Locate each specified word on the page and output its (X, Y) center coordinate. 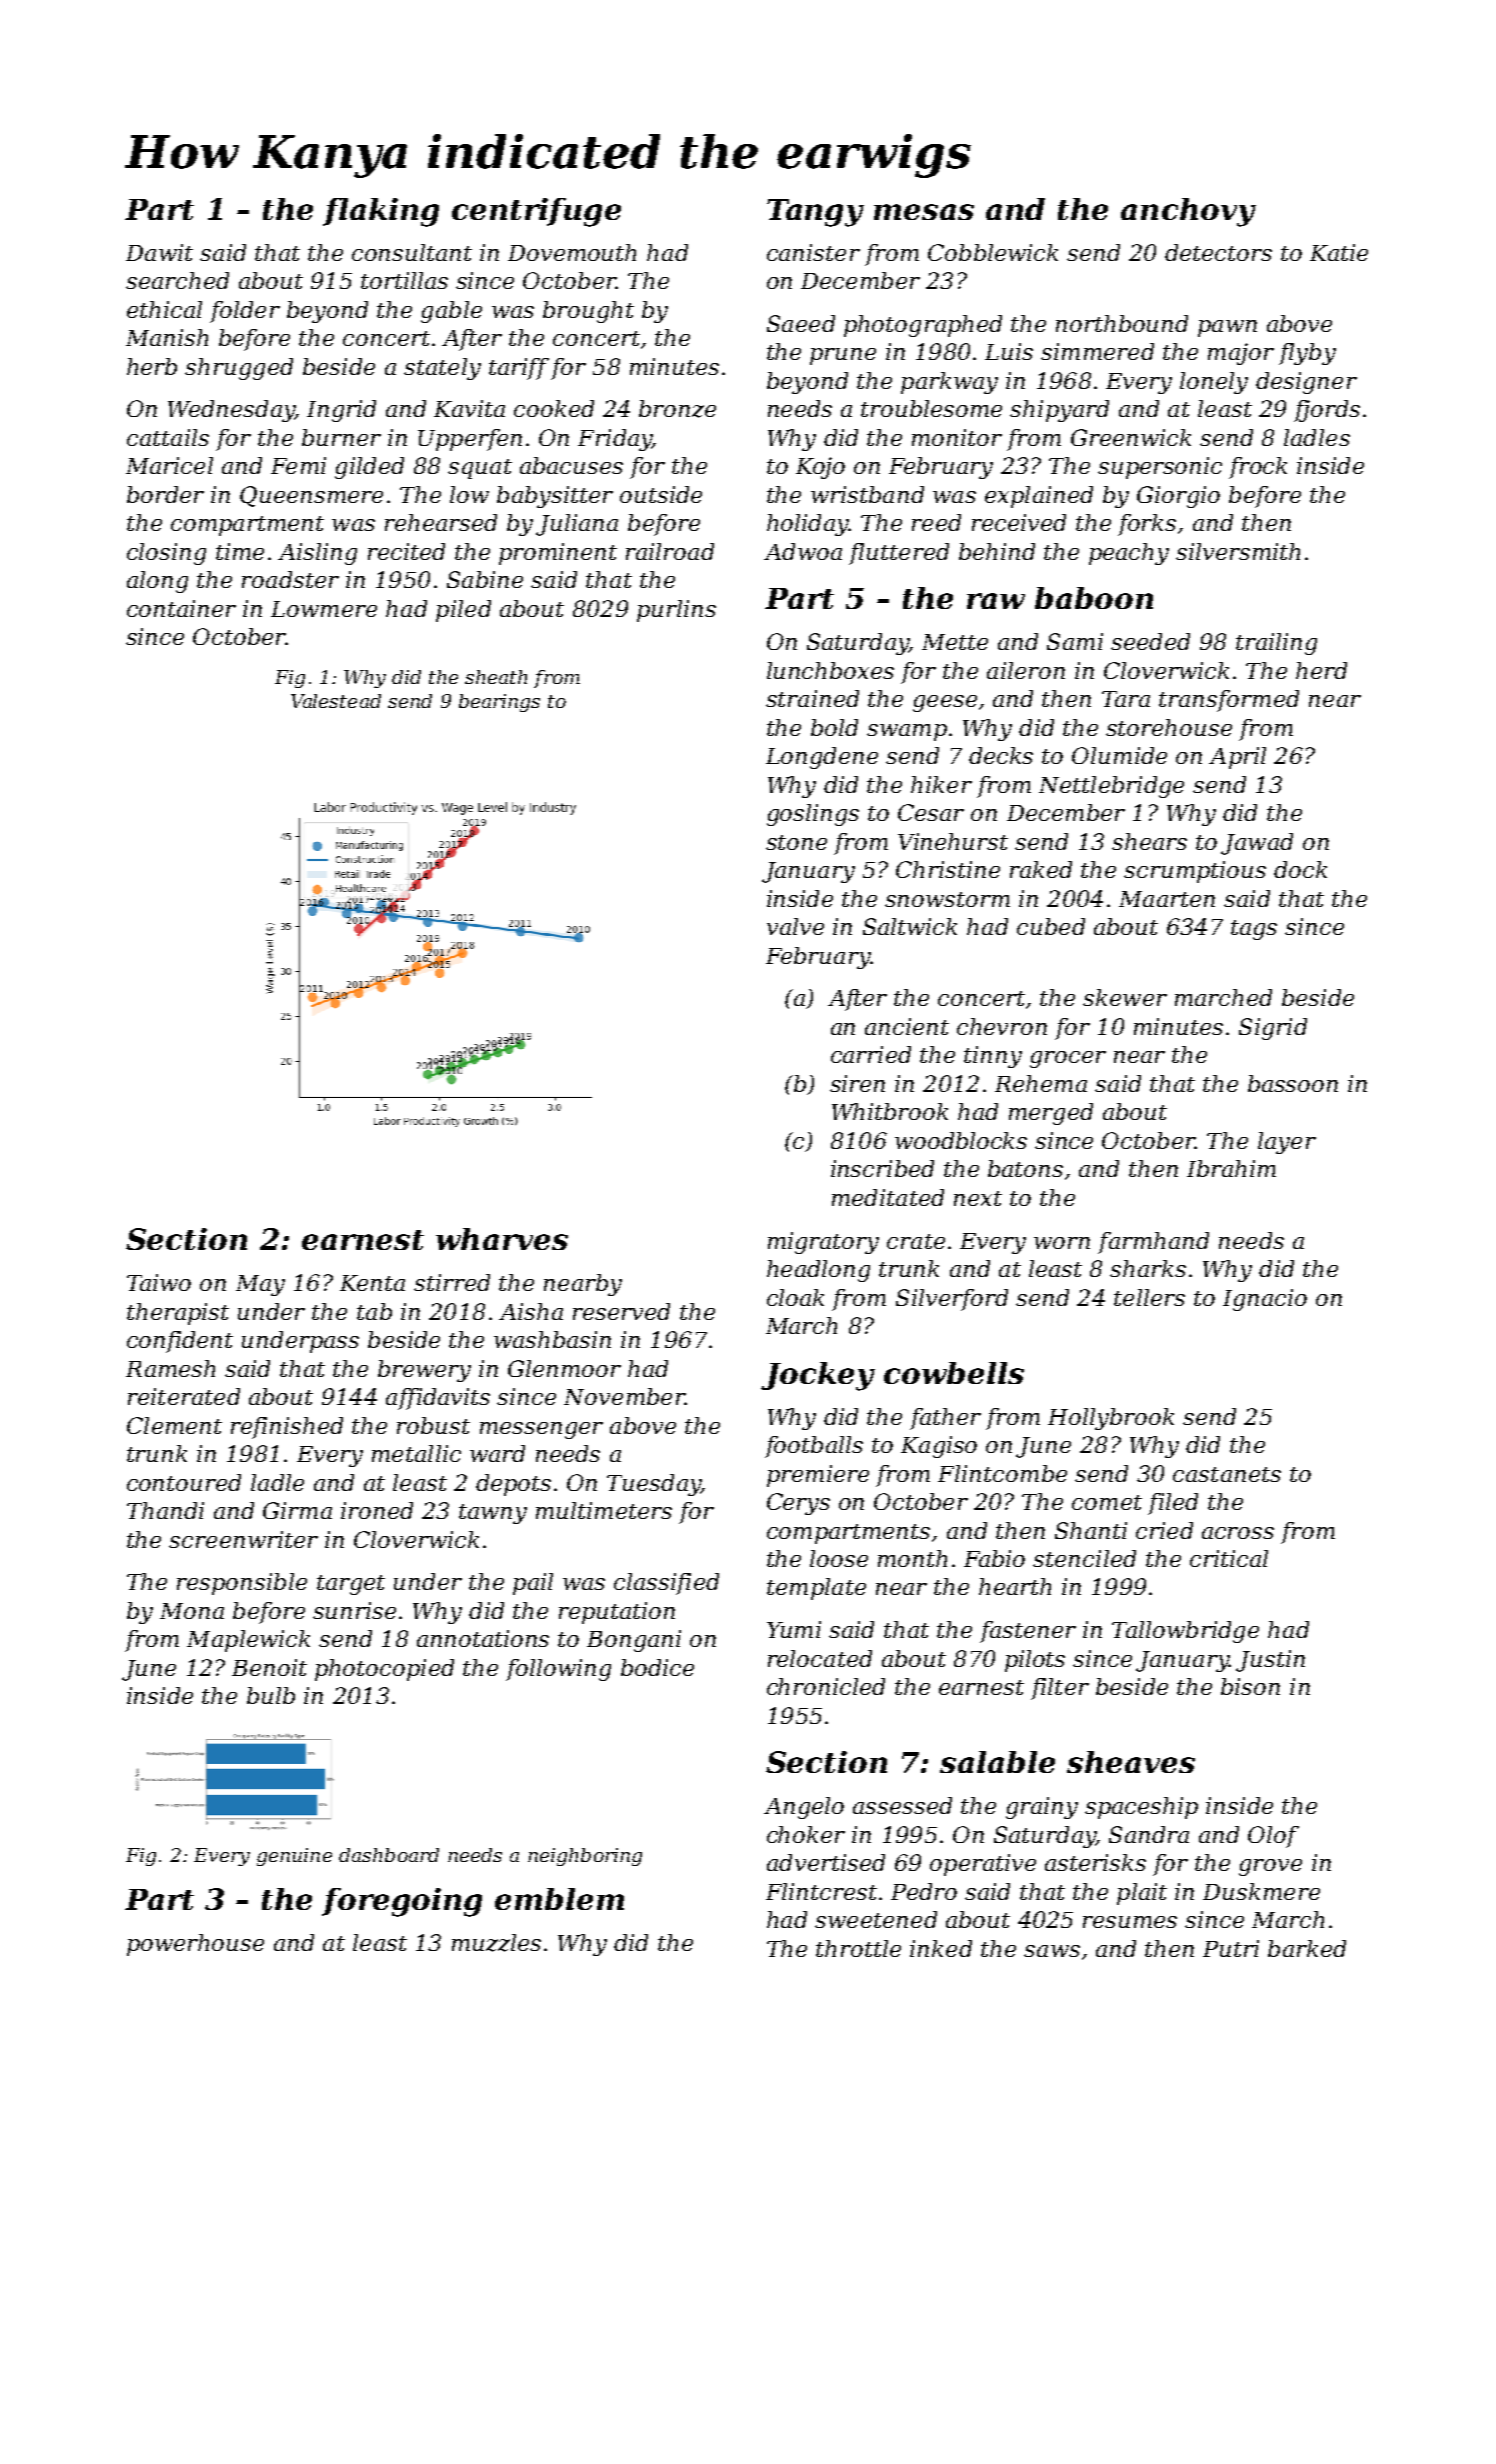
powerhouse (195, 1945)
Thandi (165, 1510)
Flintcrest (821, 1891)
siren (857, 1083)
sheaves (1131, 1762)
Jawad (1257, 844)
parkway (949, 383)
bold (834, 727)
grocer (1068, 1059)
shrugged (239, 369)
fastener (1028, 1632)
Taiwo (159, 1282)
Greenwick (1131, 437)
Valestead (336, 701)
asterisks (1095, 1862)
